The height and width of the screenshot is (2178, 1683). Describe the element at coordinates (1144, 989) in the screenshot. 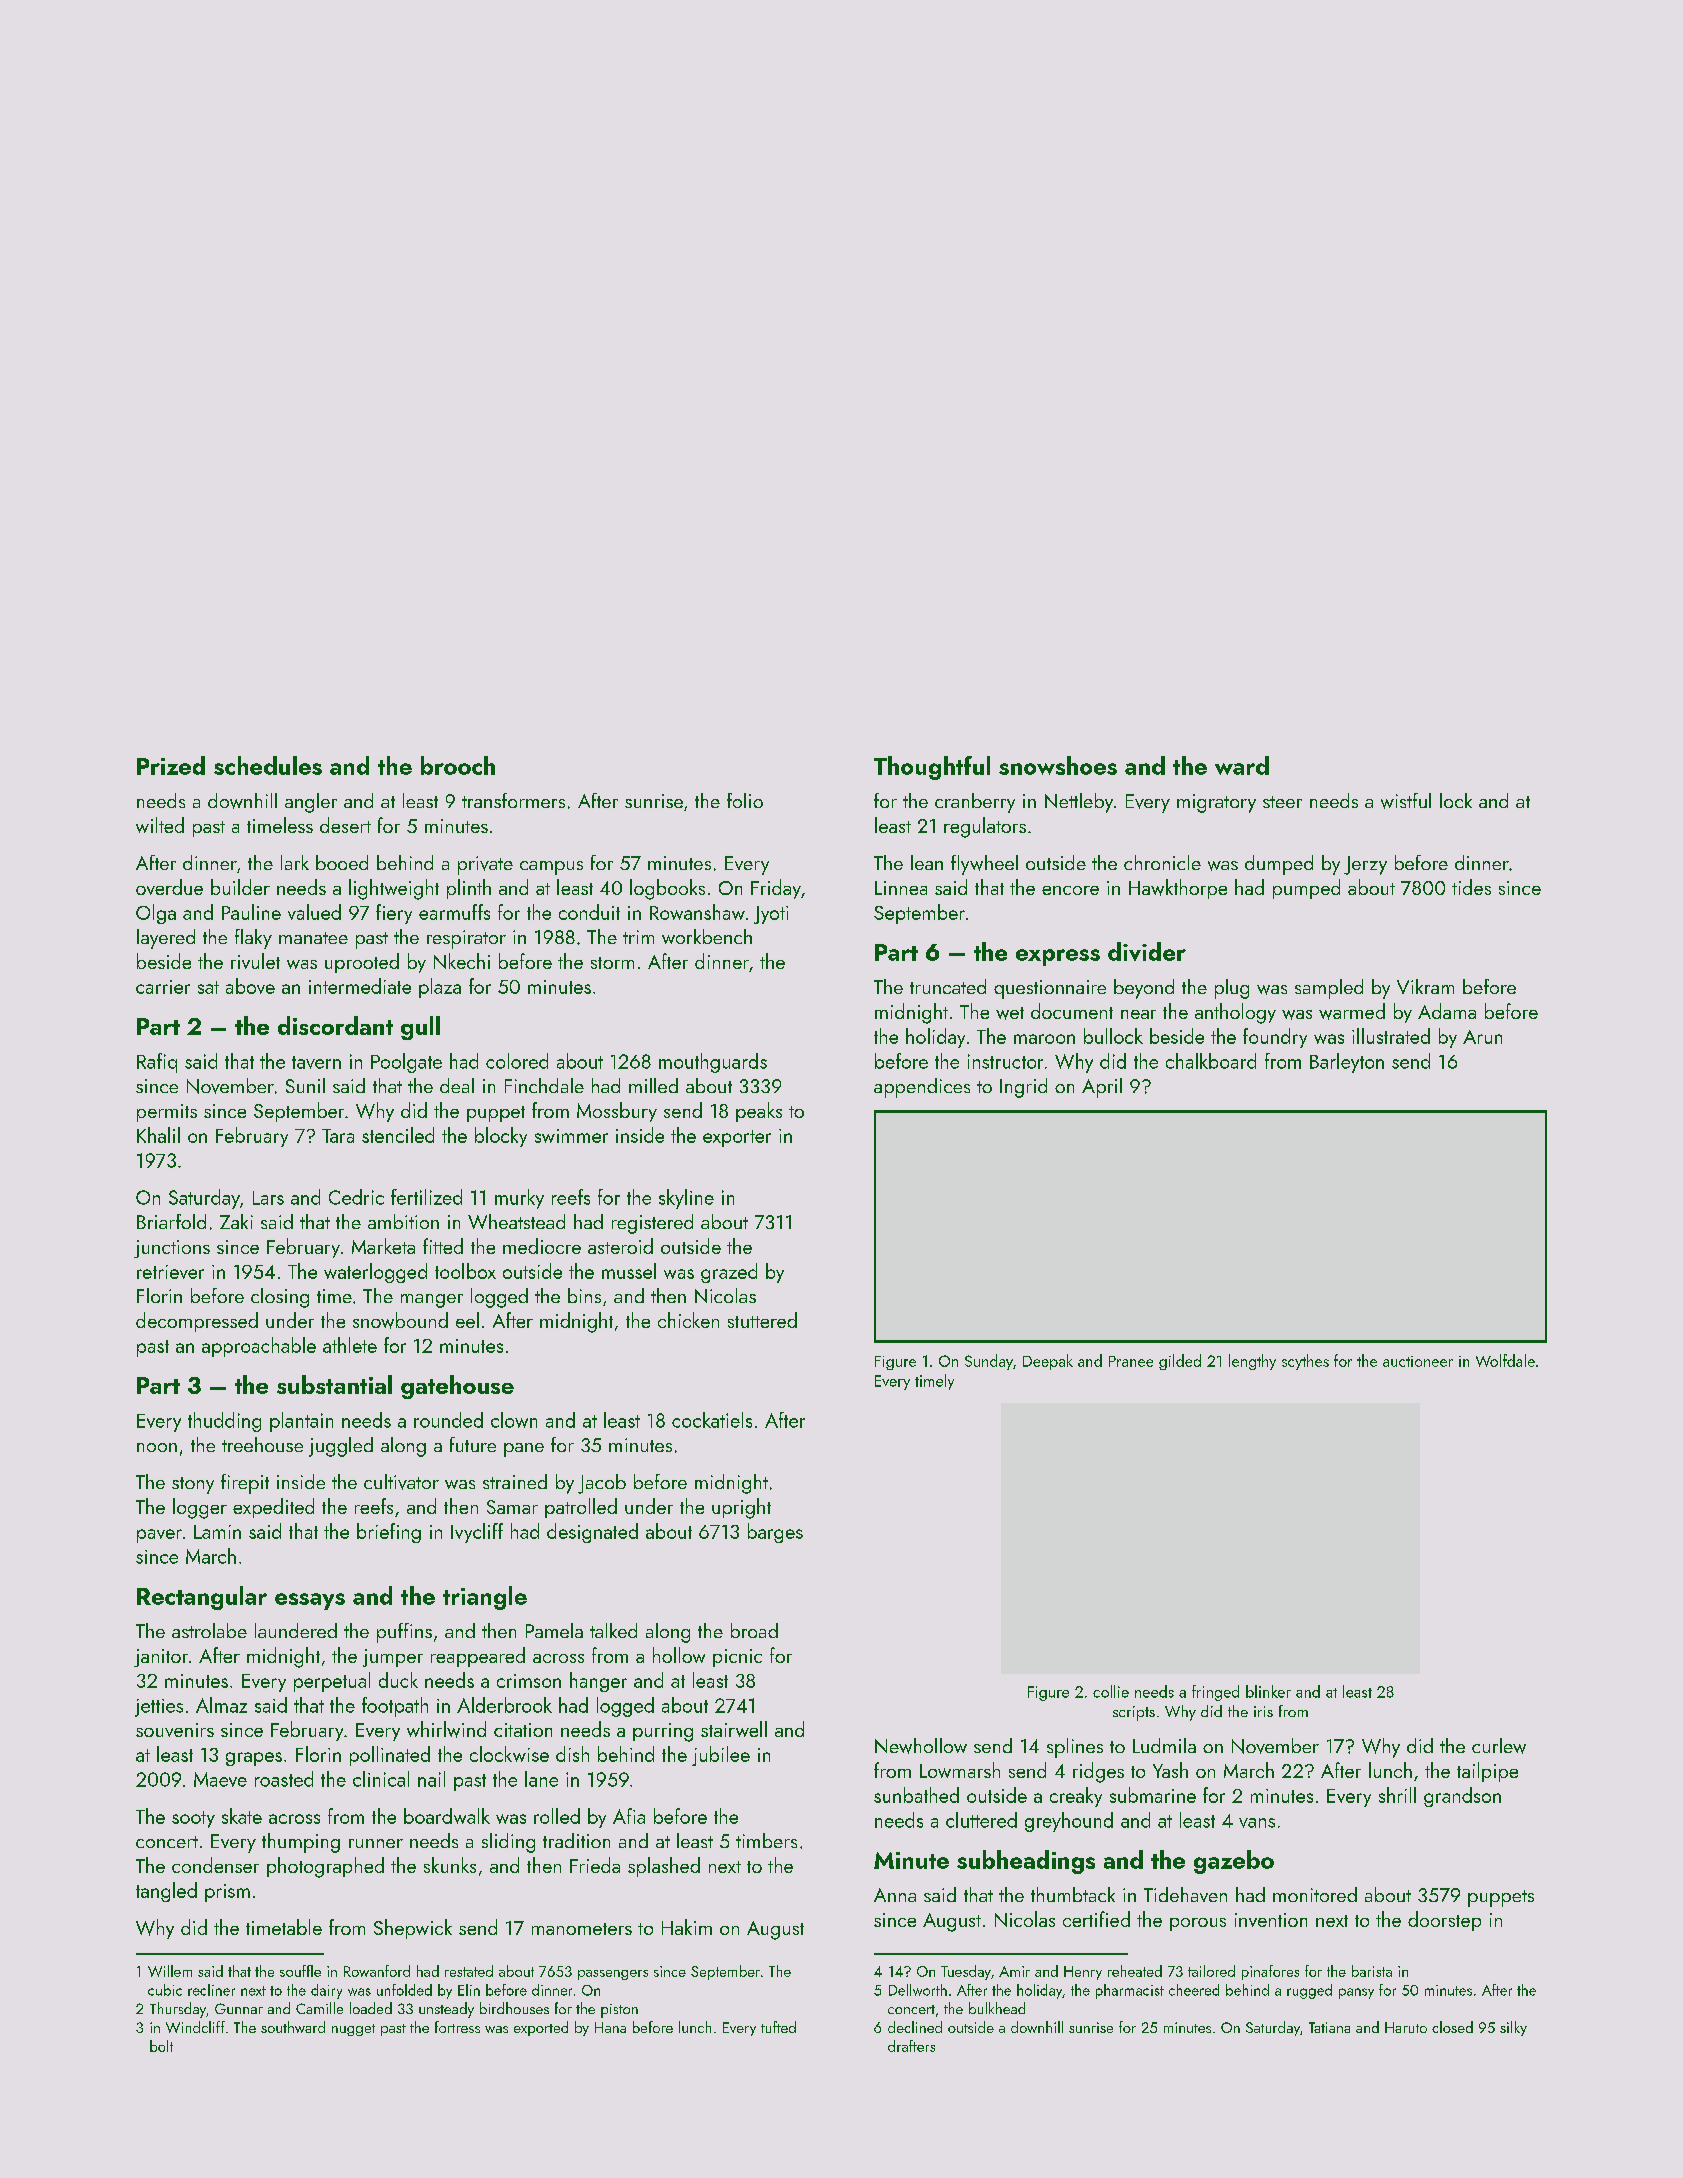

I see `beyond` at that location.
